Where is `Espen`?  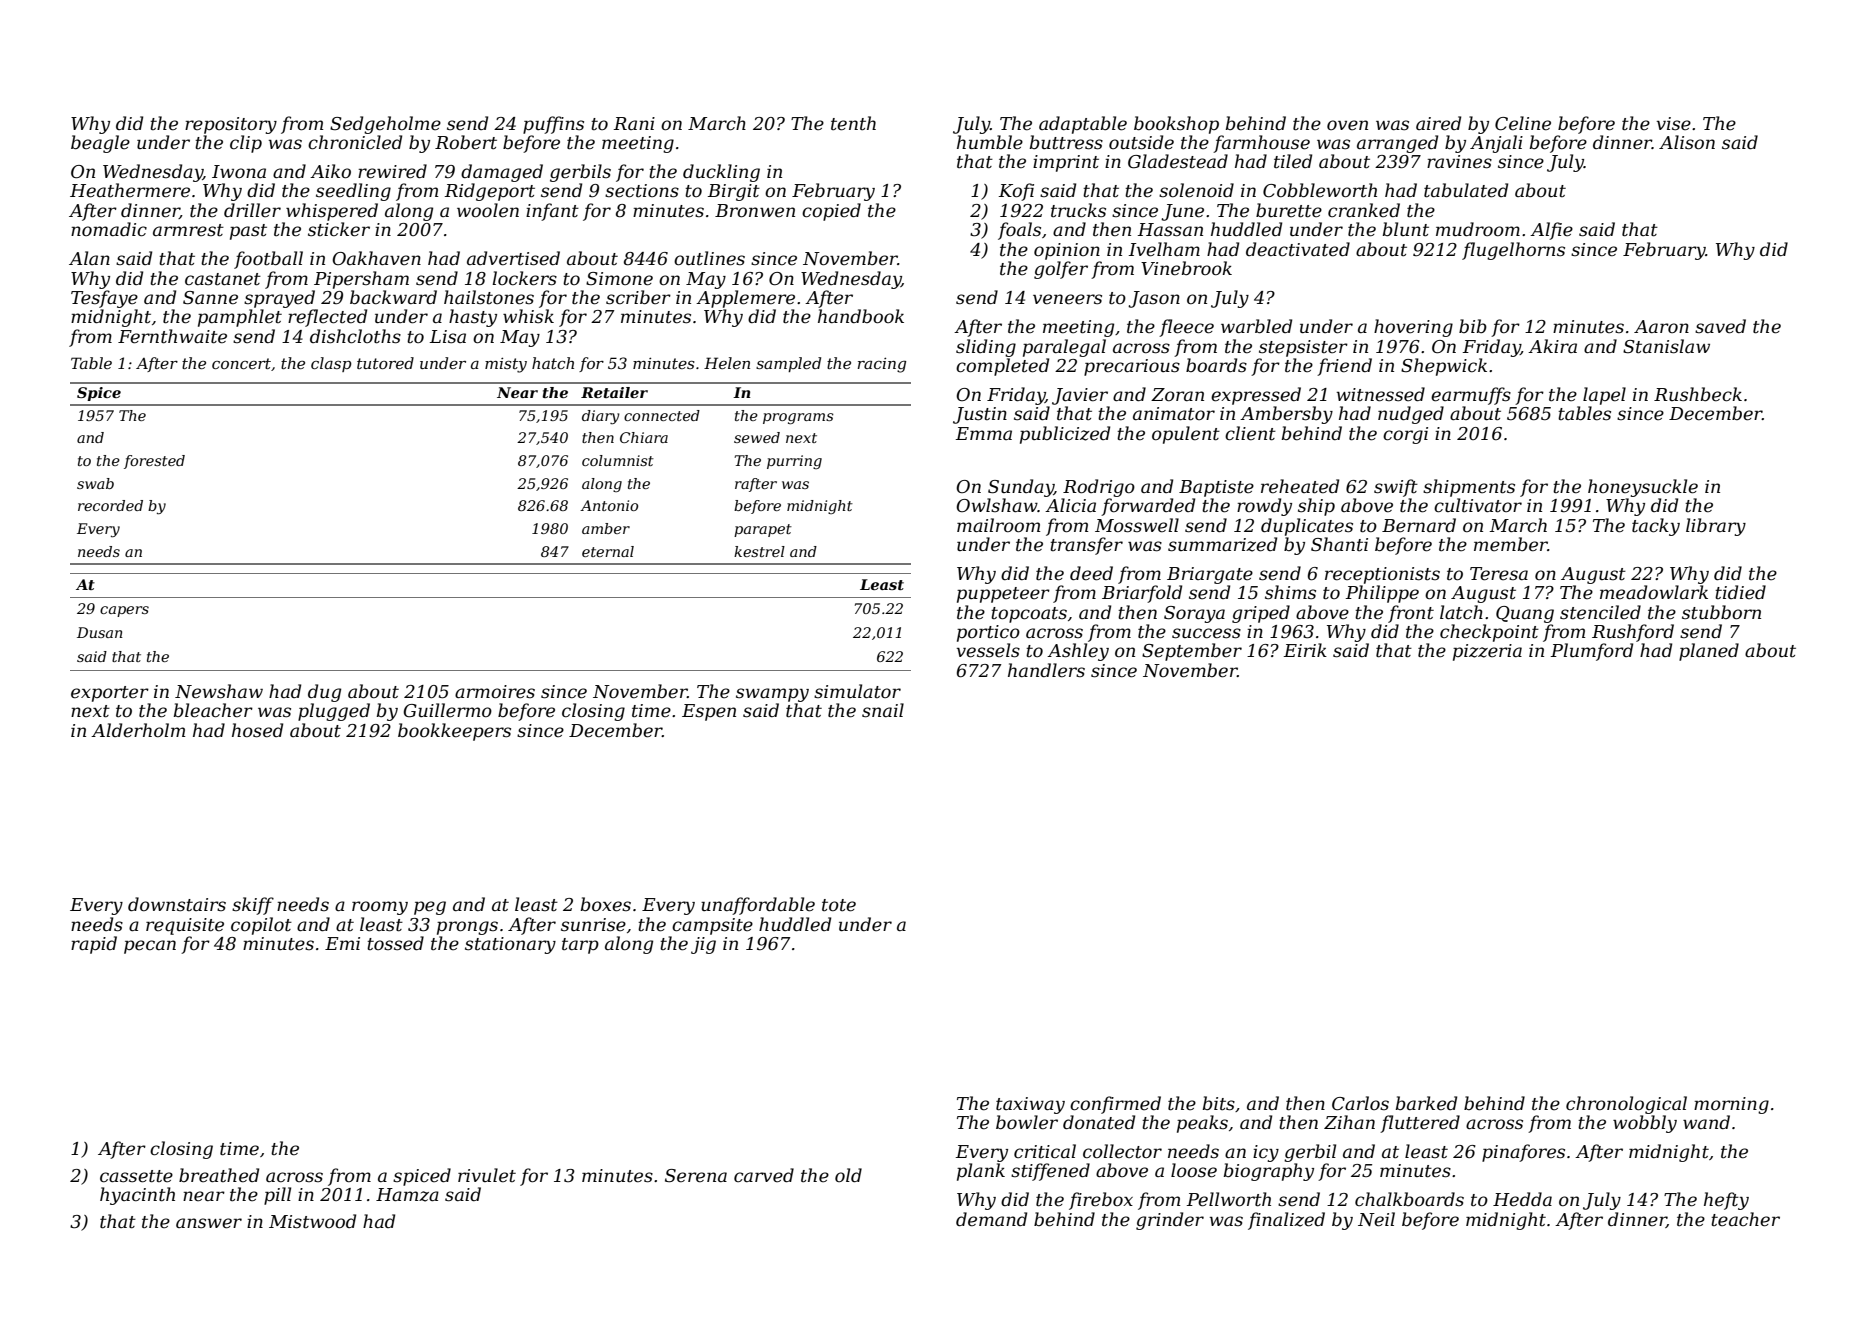 Espen is located at coordinates (709, 712).
